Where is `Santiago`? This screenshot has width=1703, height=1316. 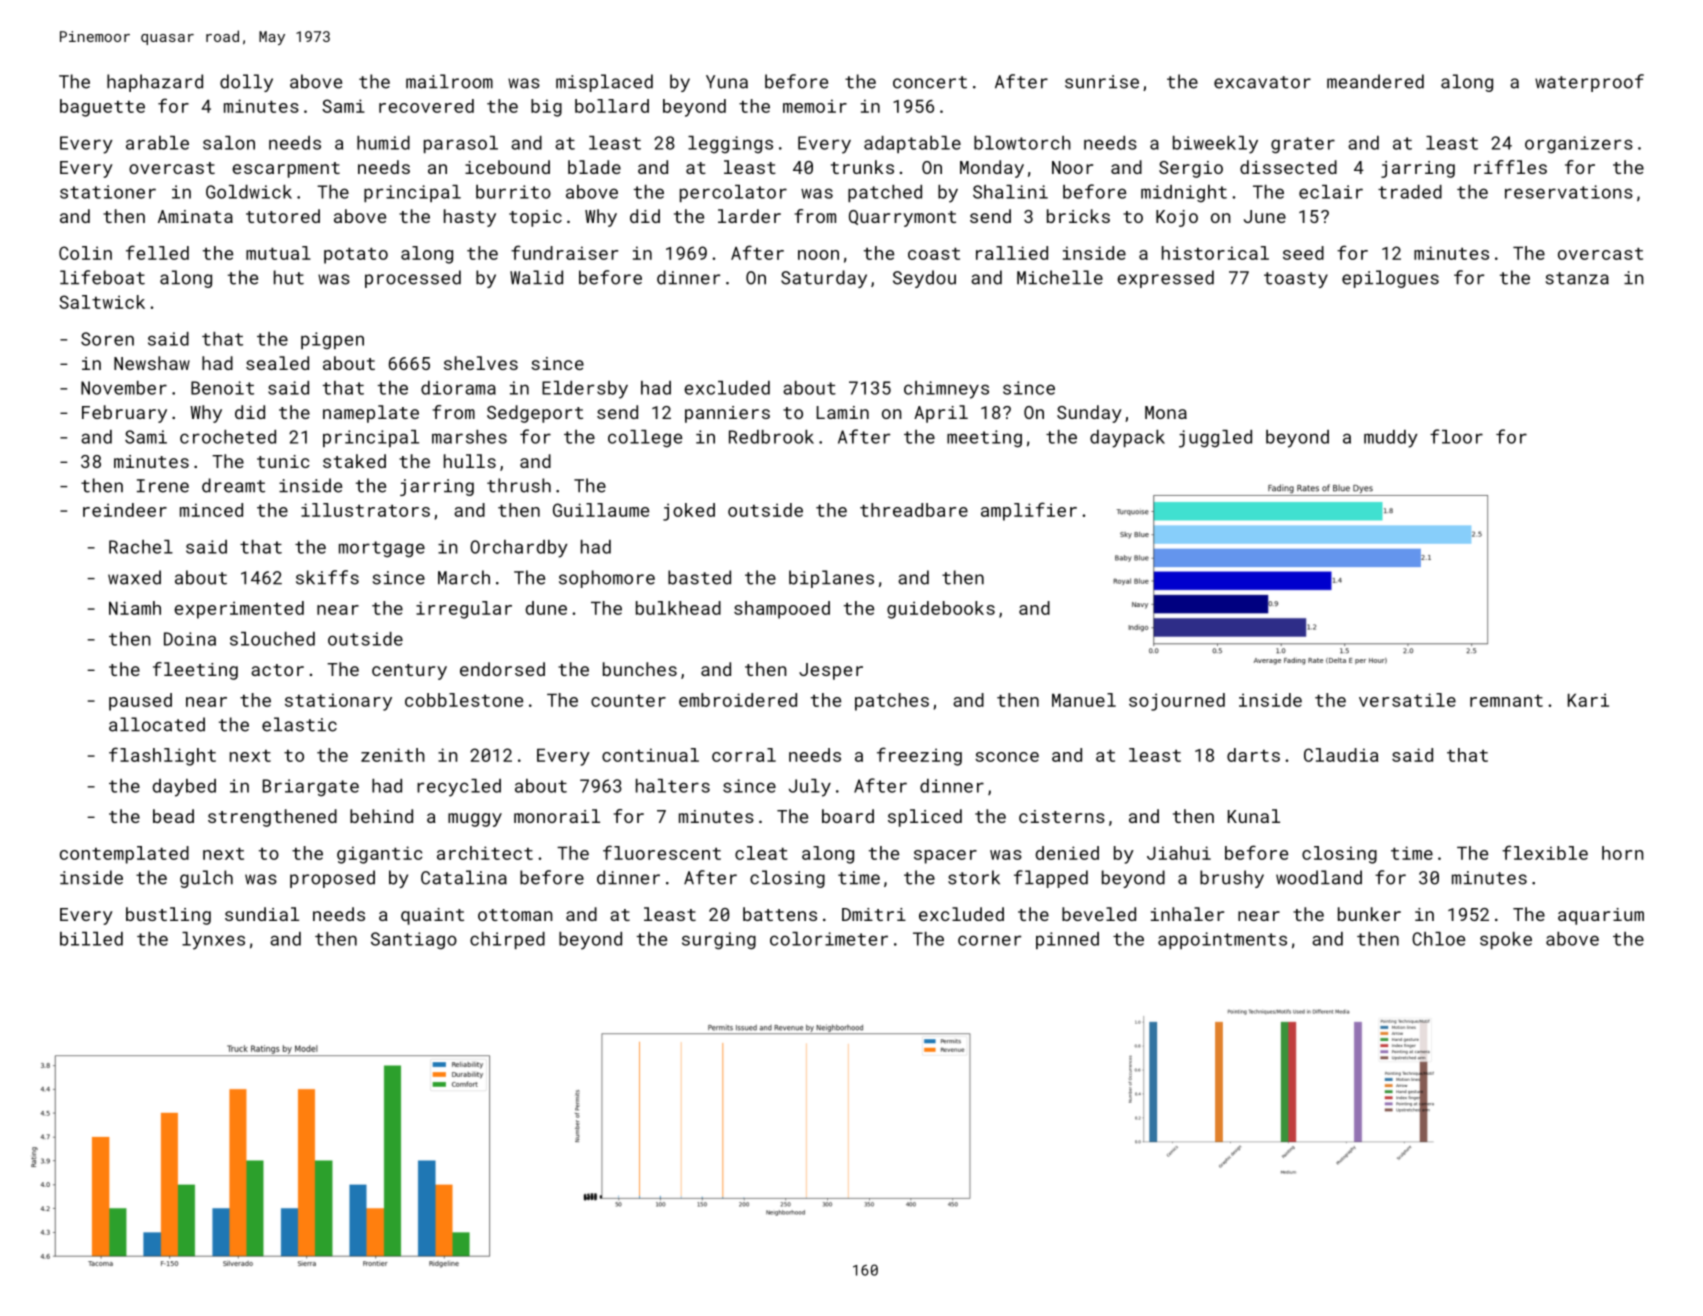
Santiago is located at coordinates (414, 941).
